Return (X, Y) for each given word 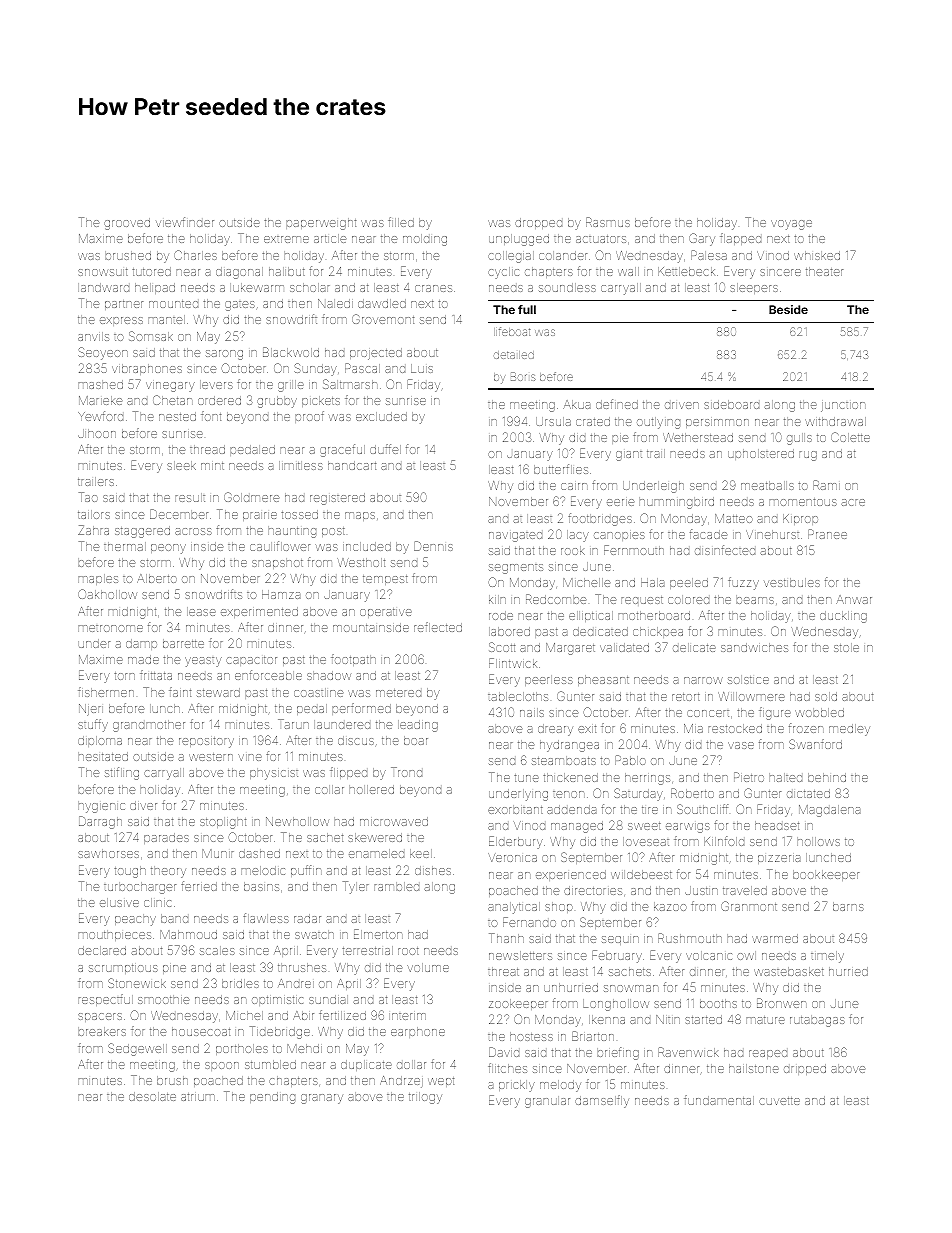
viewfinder (185, 222)
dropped (538, 223)
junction (843, 407)
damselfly (602, 1101)
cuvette (779, 1101)
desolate (152, 1096)
